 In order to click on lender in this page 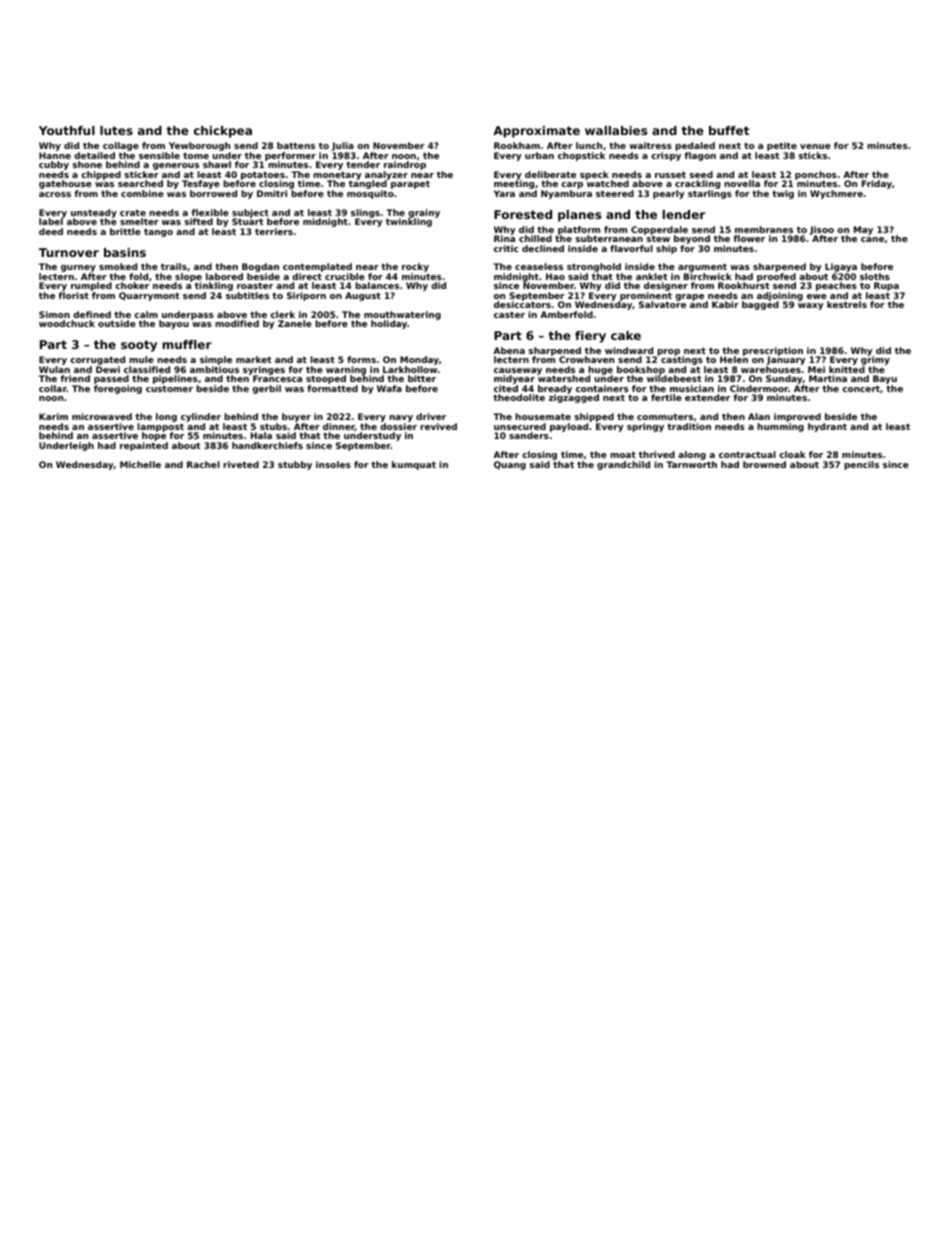, I will do `click(684, 214)`.
